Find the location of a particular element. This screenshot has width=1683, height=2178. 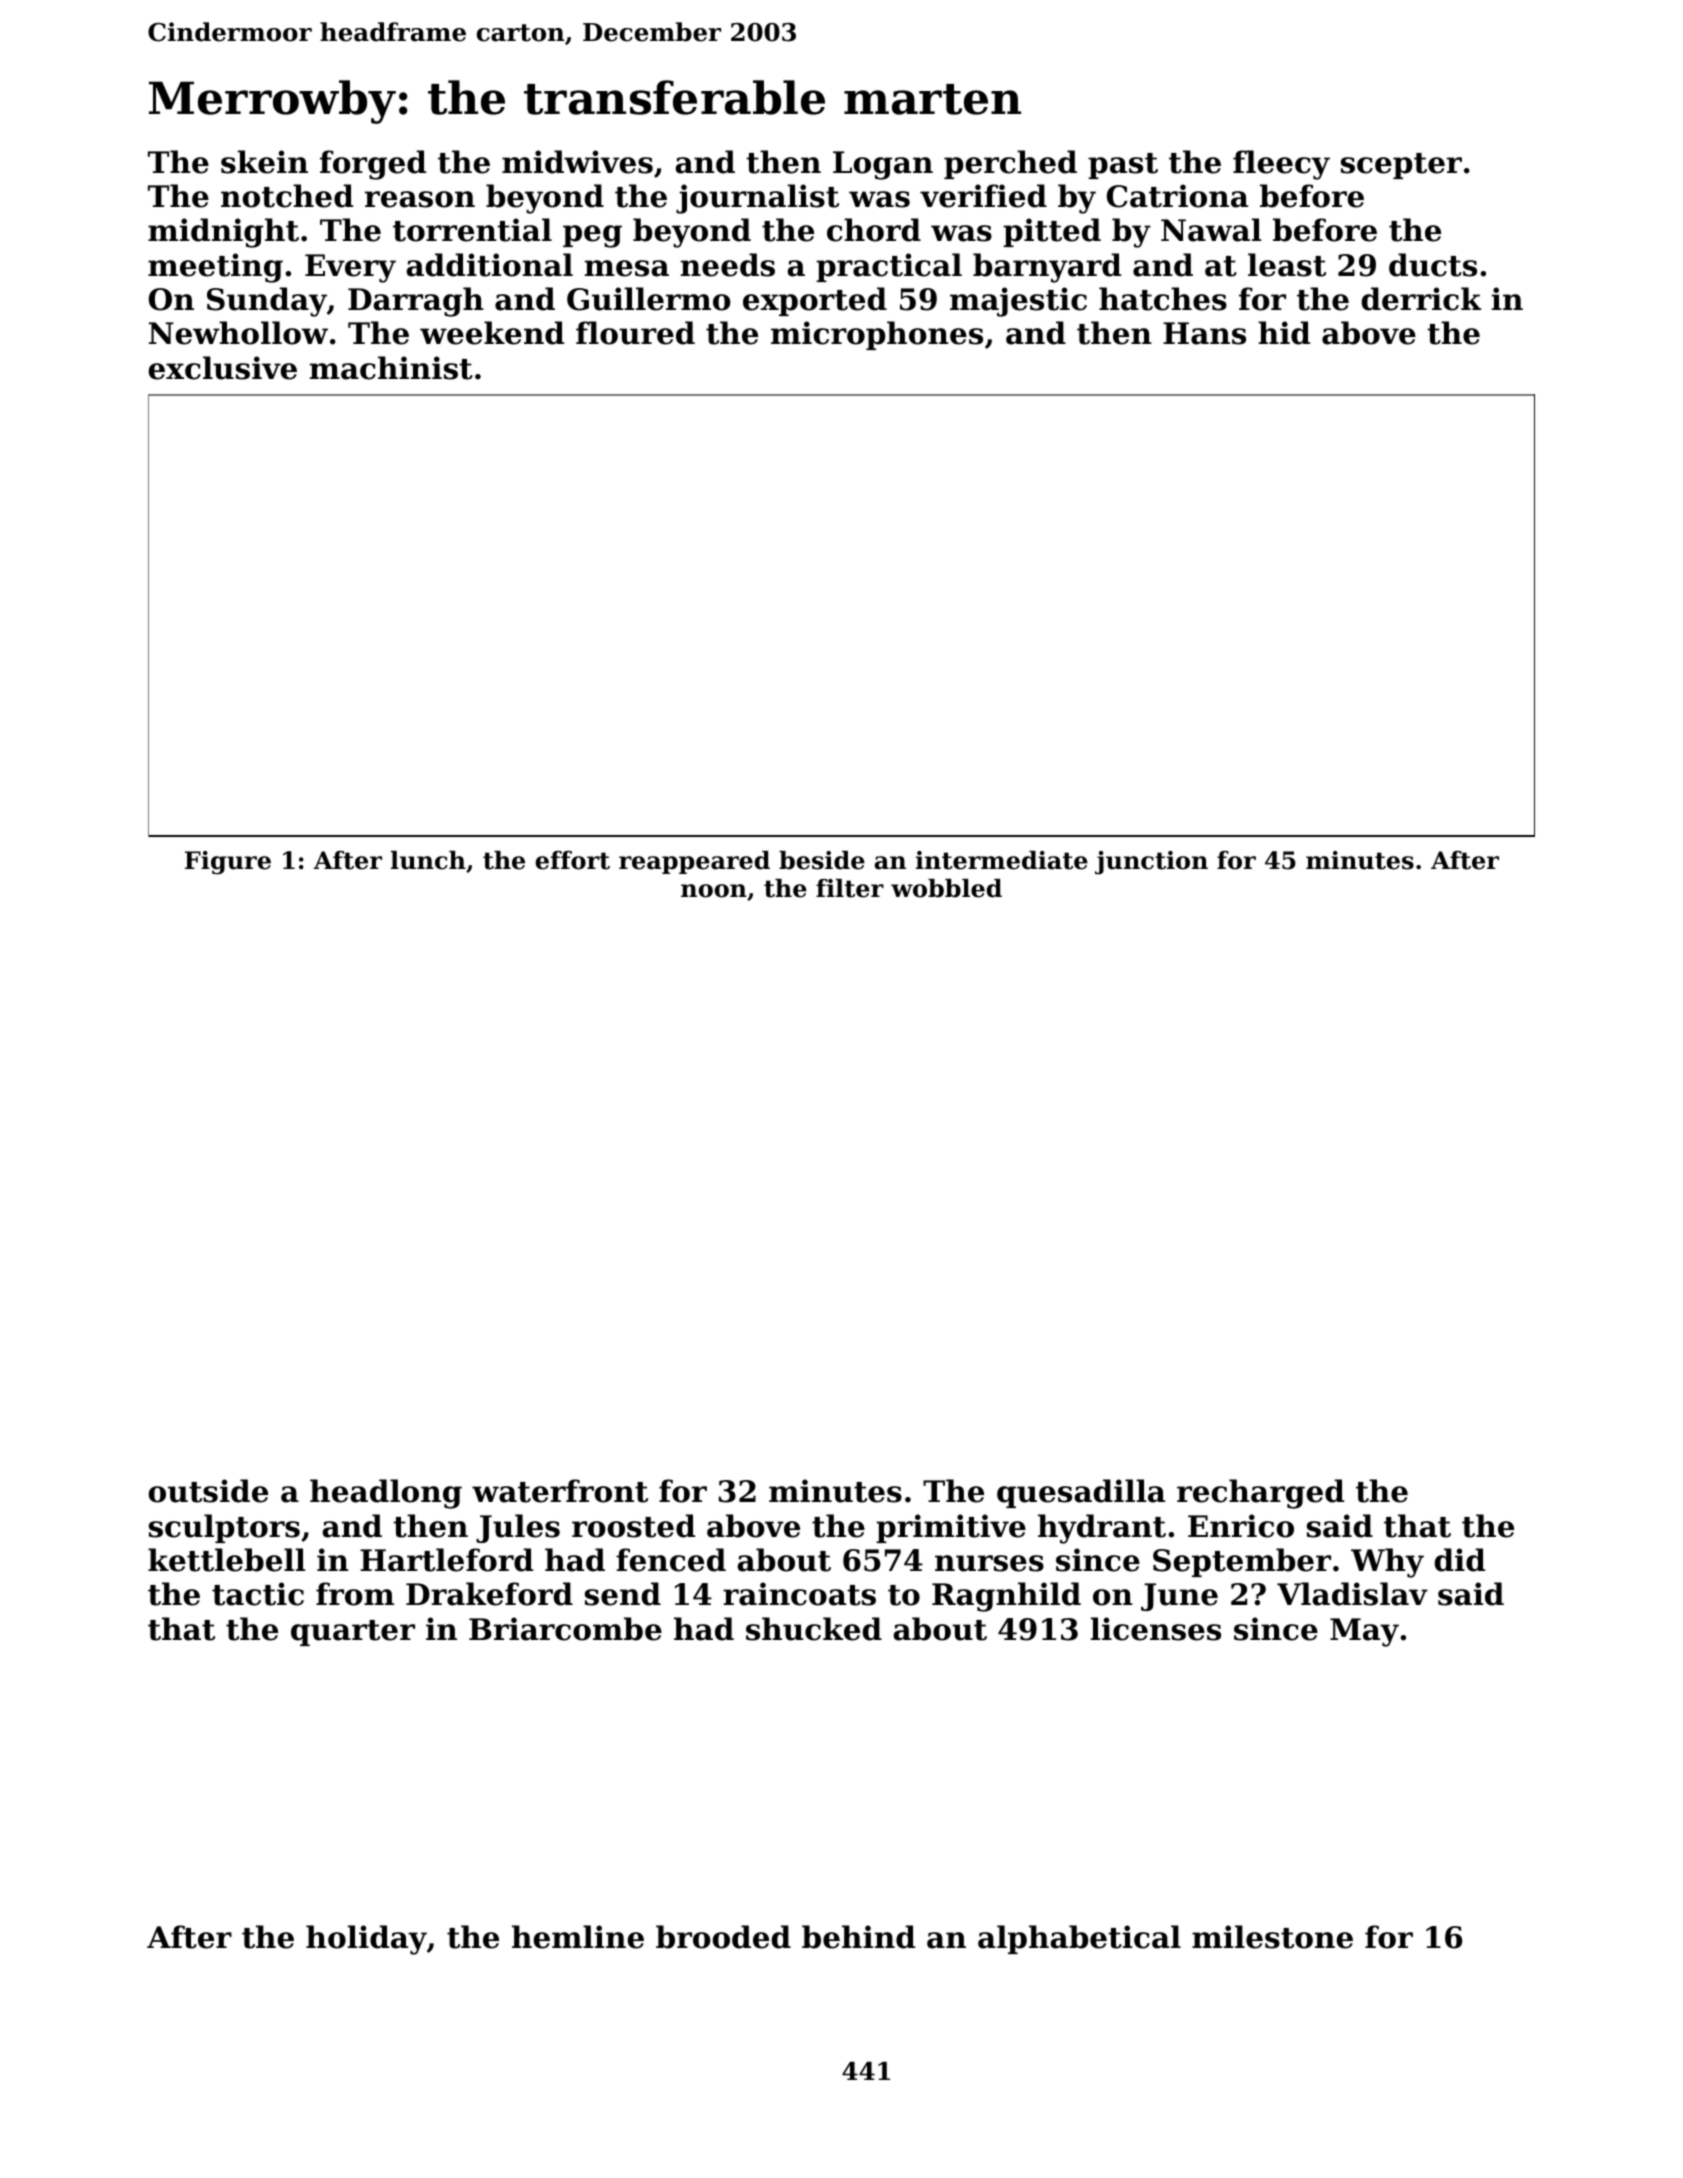

hatches is located at coordinates (1163, 299).
